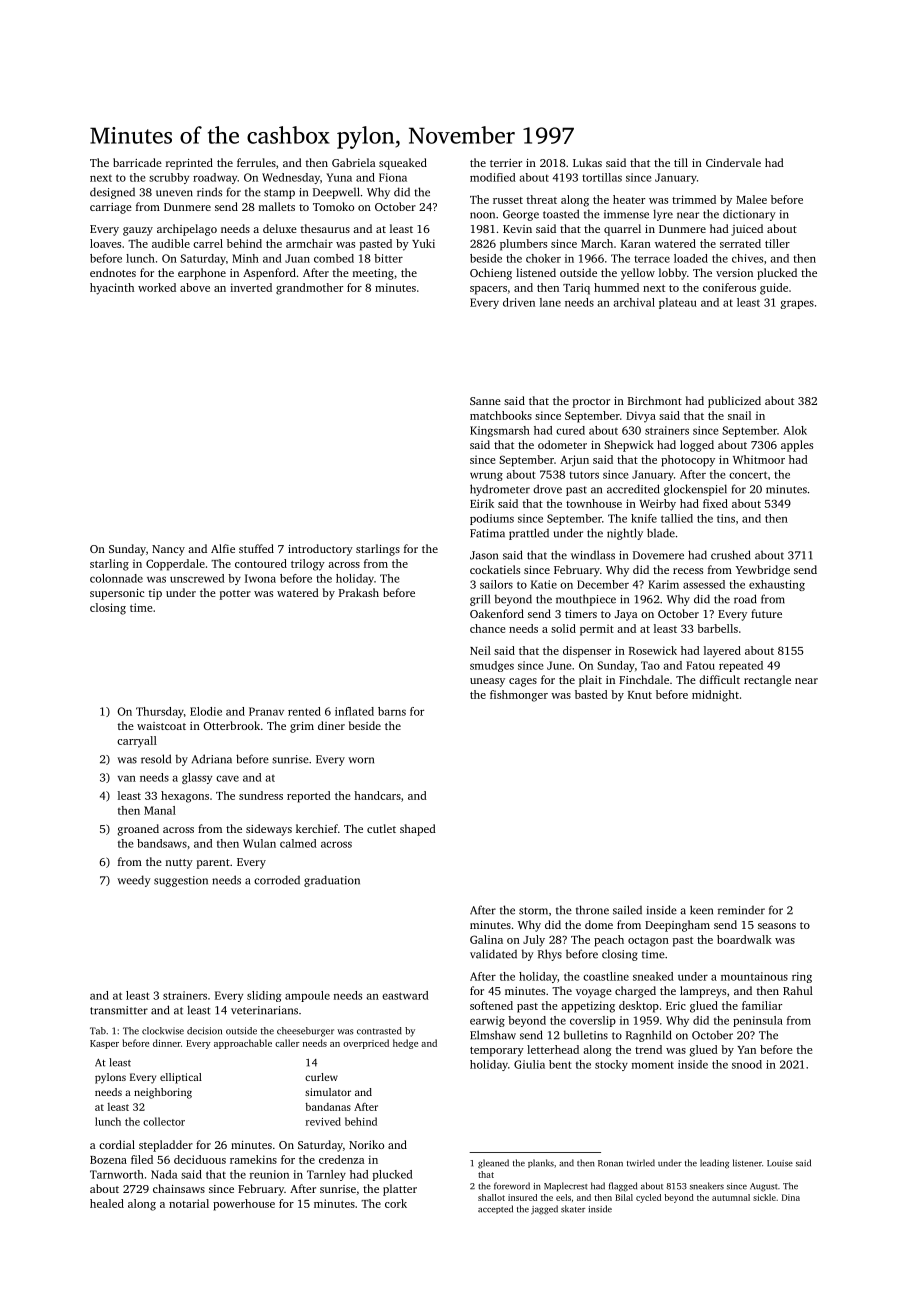 Image resolution: width=908 pixels, height=1316 pixels. I want to click on meeting, so click(373, 274).
